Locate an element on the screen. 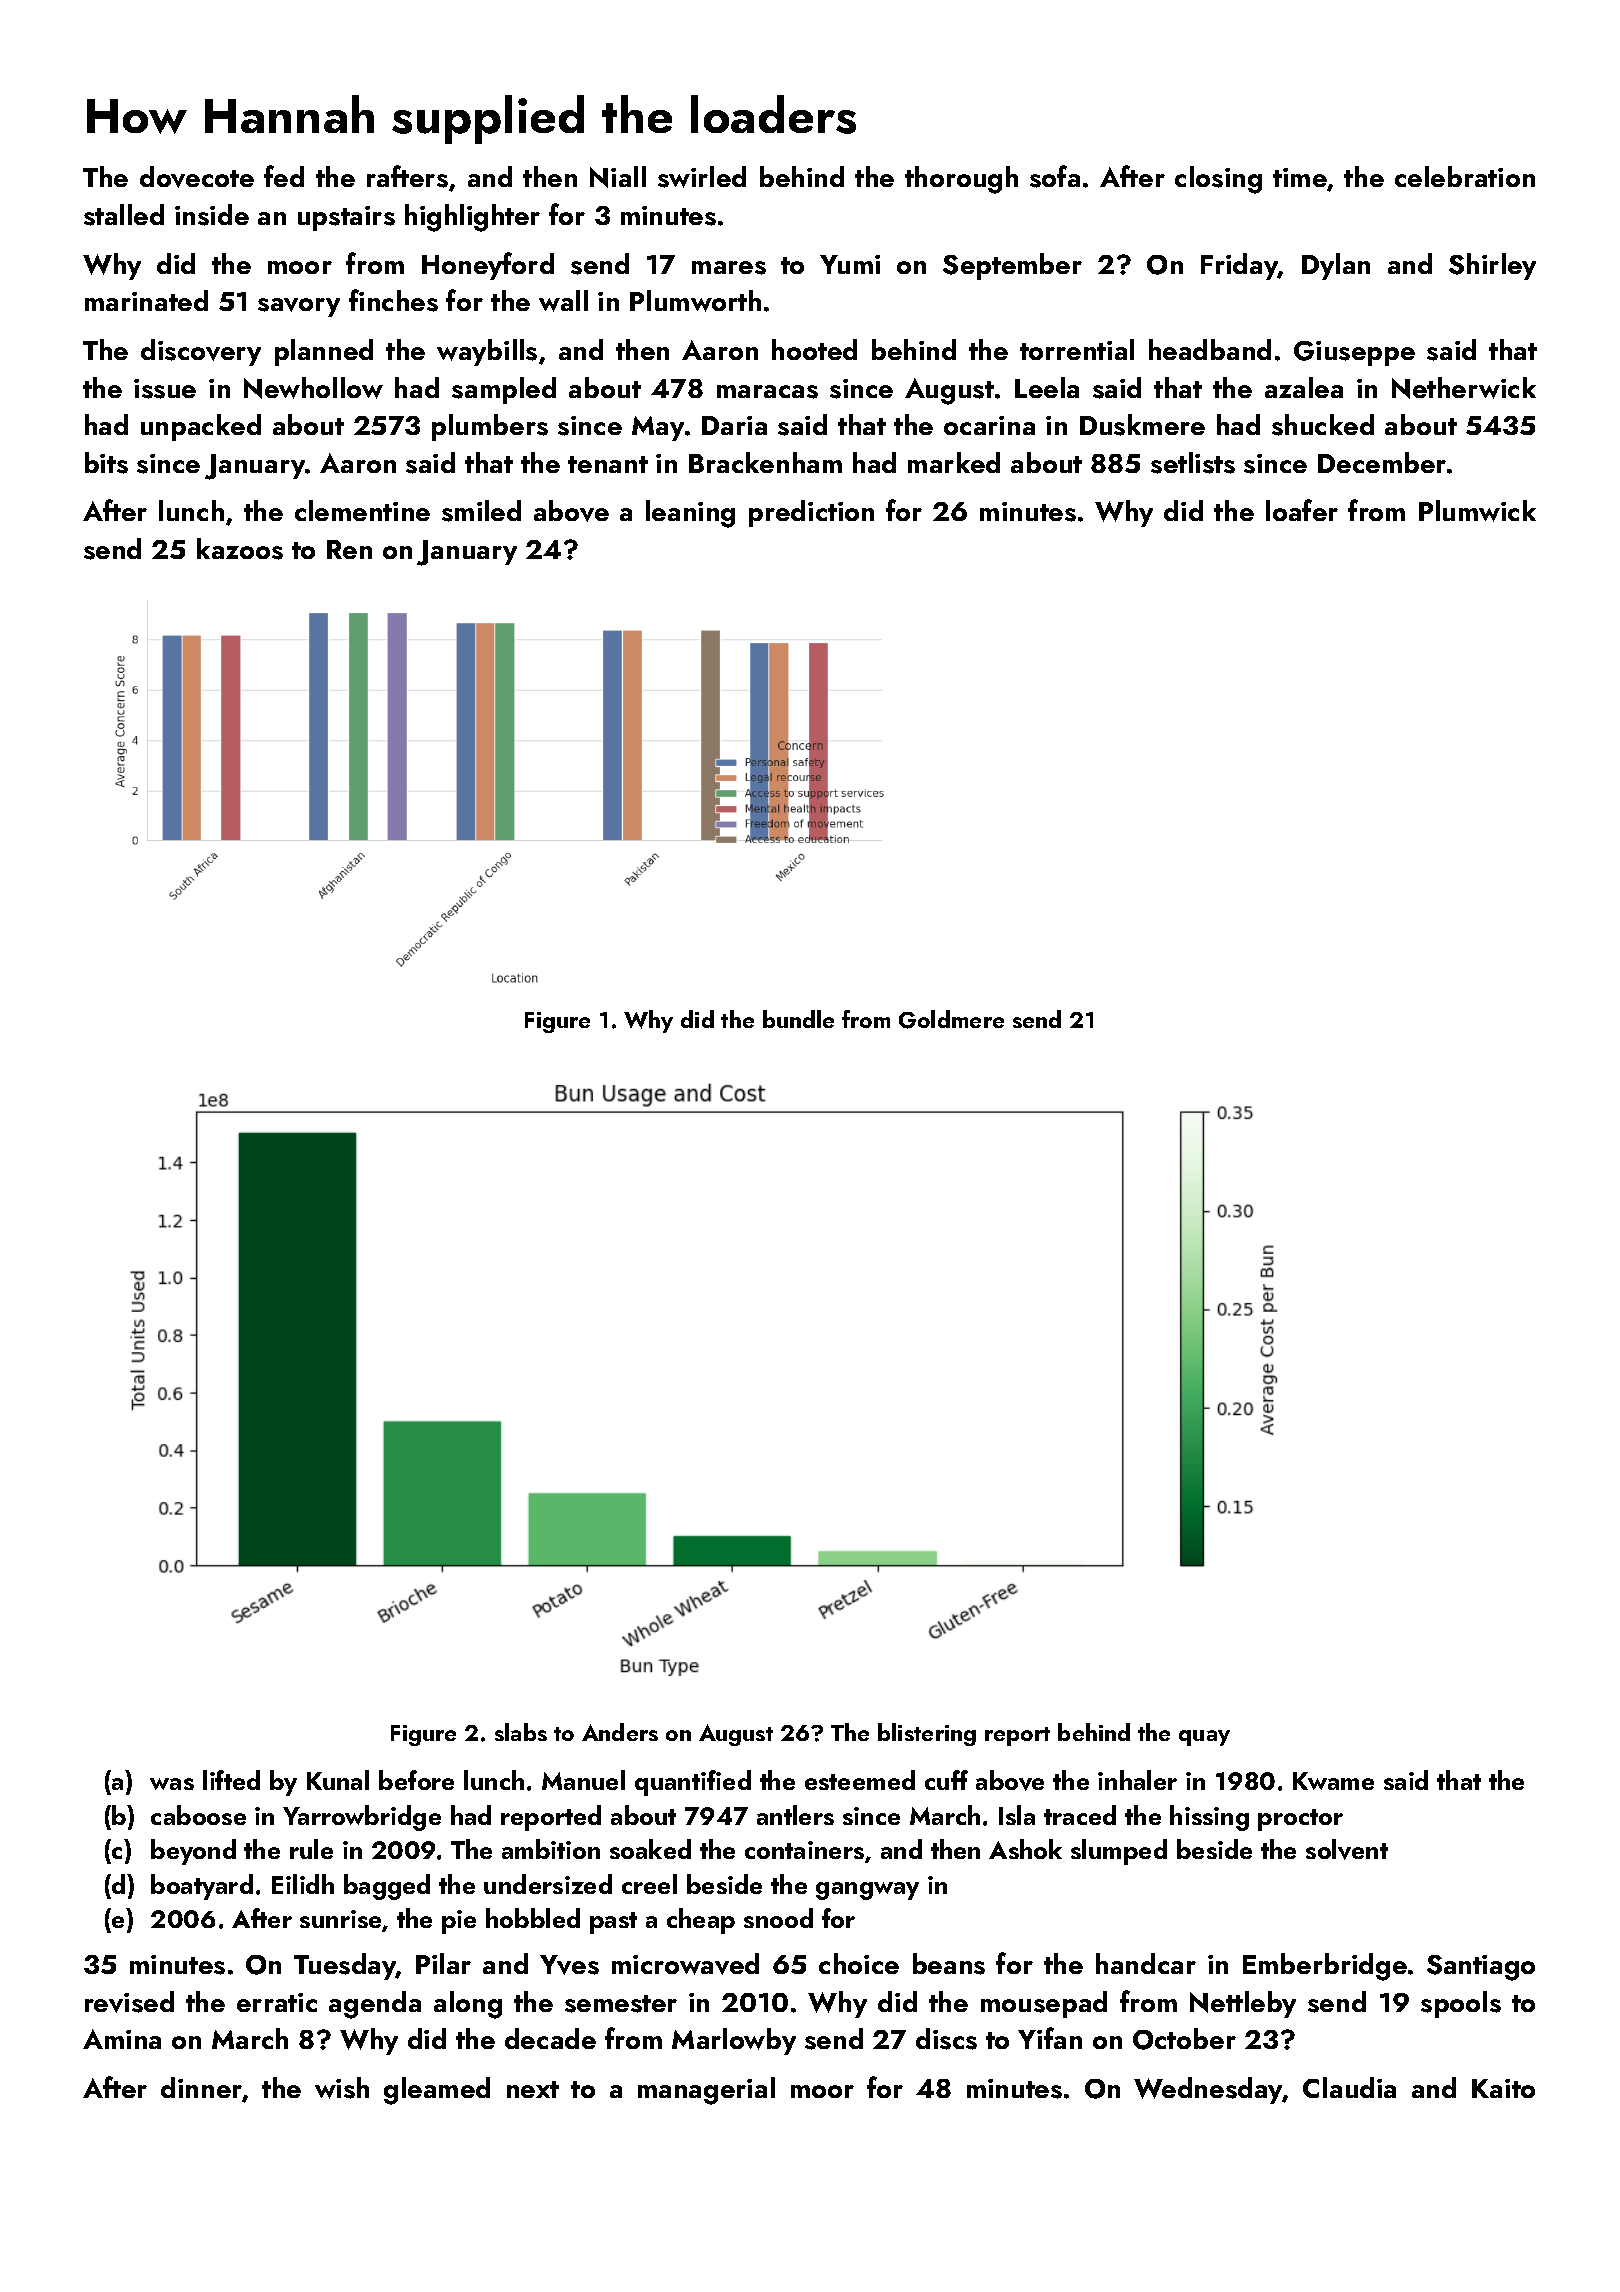 The height and width of the screenshot is (2292, 1620). kazoos is located at coordinates (240, 549).
